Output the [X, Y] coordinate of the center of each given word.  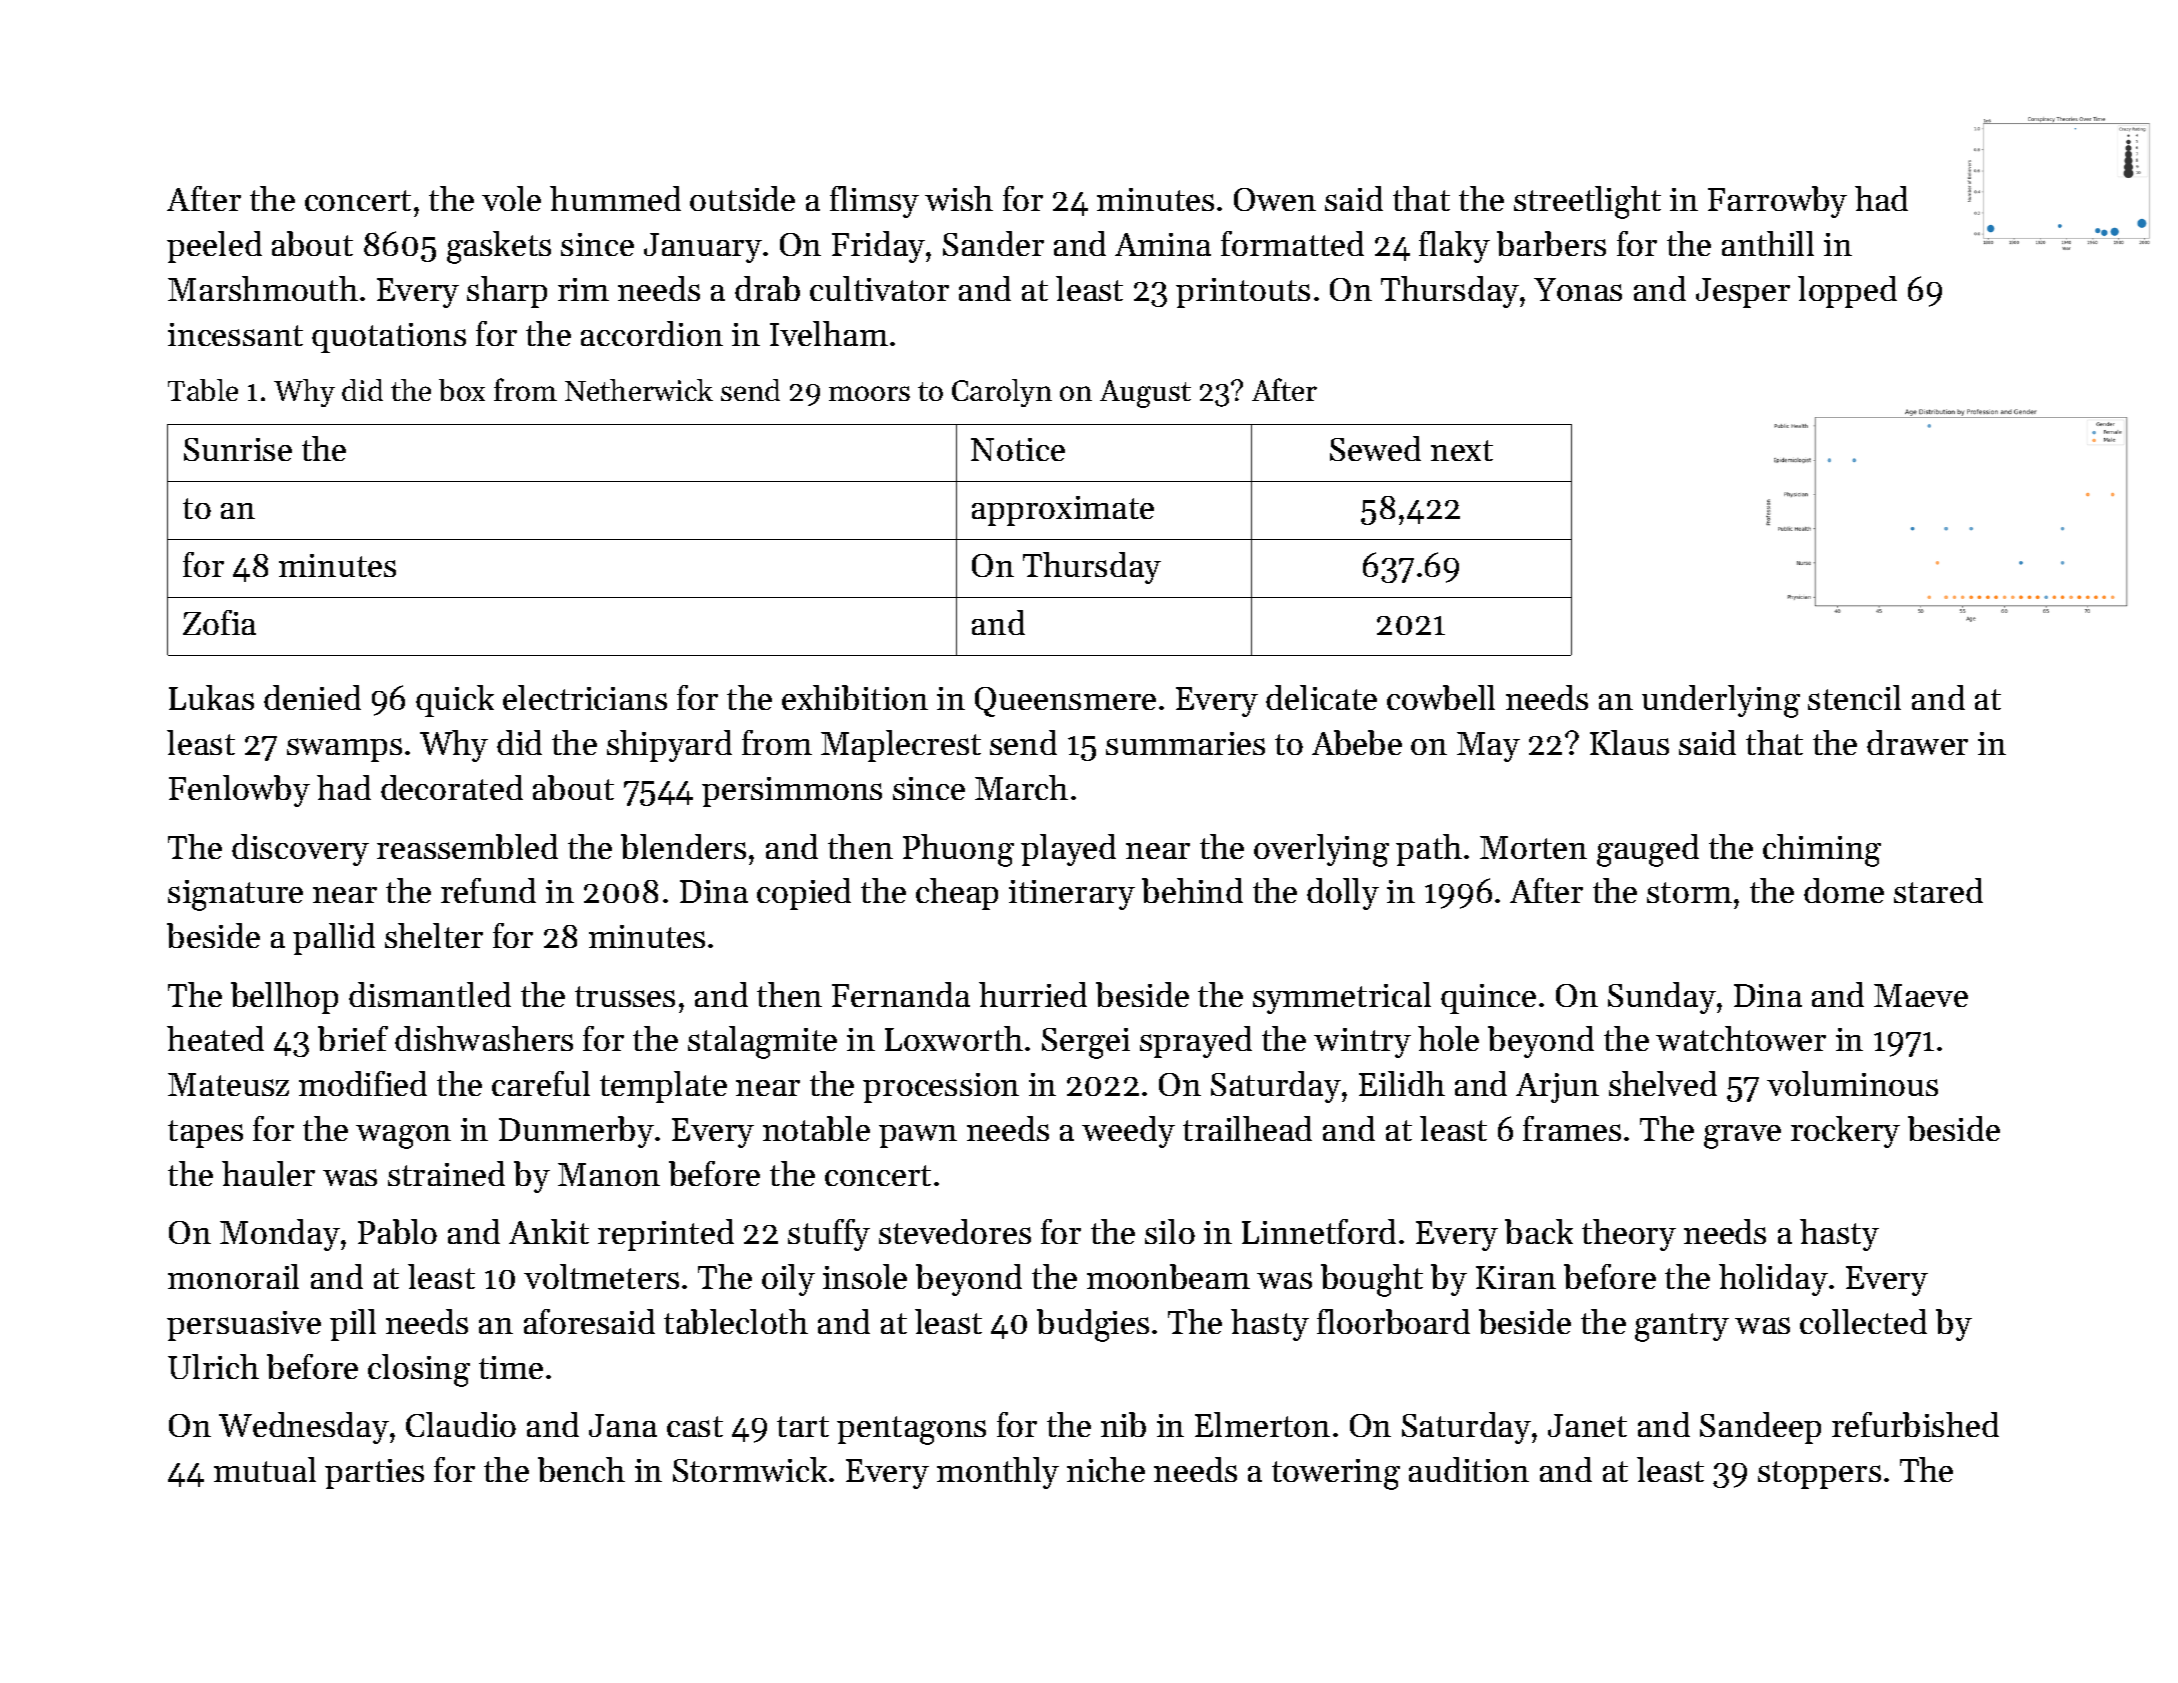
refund [488, 890]
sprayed [1196, 1042]
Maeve [1921, 995]
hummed [615, 198]
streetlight [1587, 202]
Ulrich [213, 1366]
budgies [1093, 1325]
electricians [585, 697]
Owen [1275, 199]
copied [804, 894]
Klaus [1629, 742]
